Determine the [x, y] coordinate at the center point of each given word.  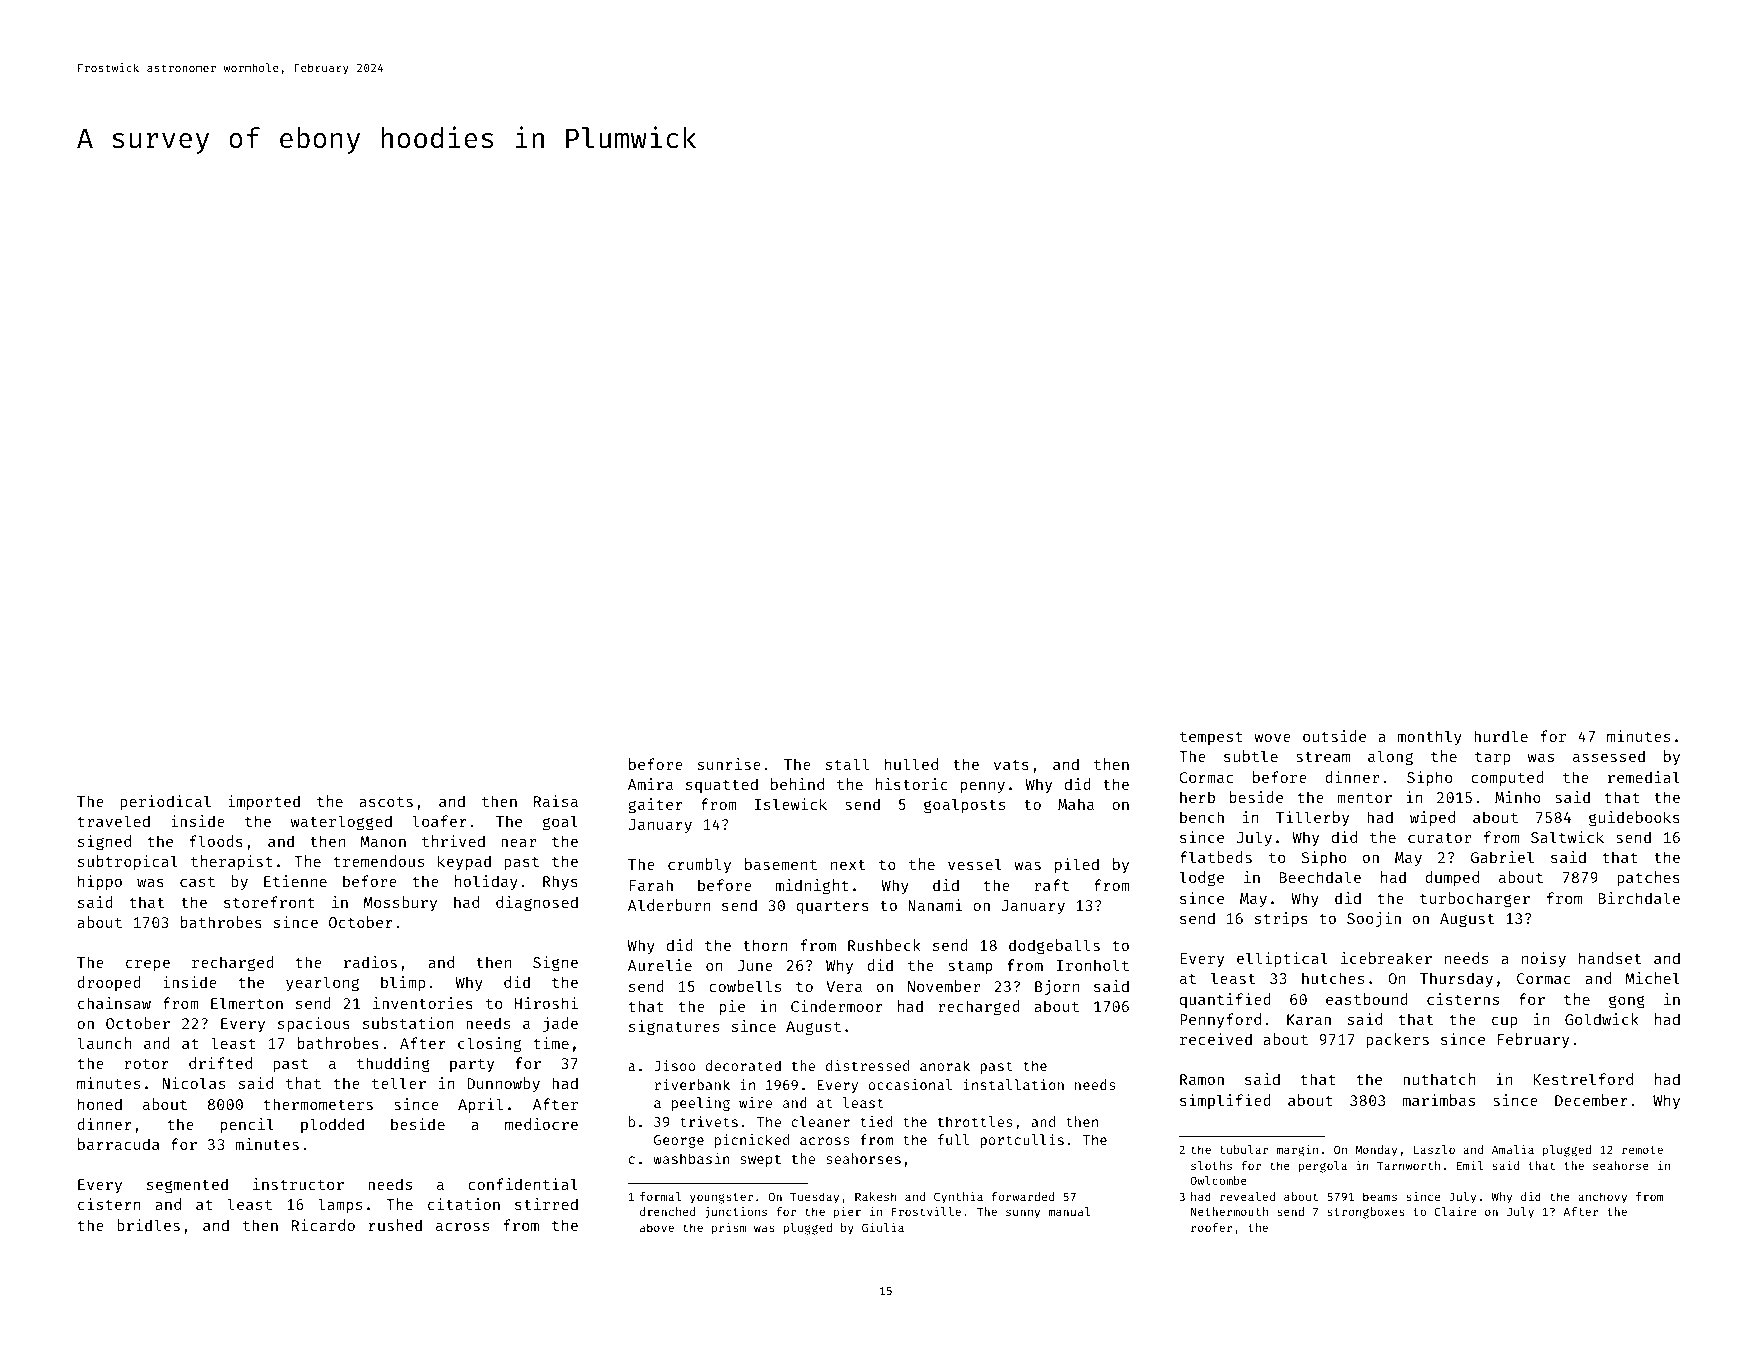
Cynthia [958, 1198]
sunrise [729, 764]
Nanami [935, 905]
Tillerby [1312, 818]
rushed [395, 1225]
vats [1011, 765]
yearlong [322, 984]
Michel [1652, 978]
